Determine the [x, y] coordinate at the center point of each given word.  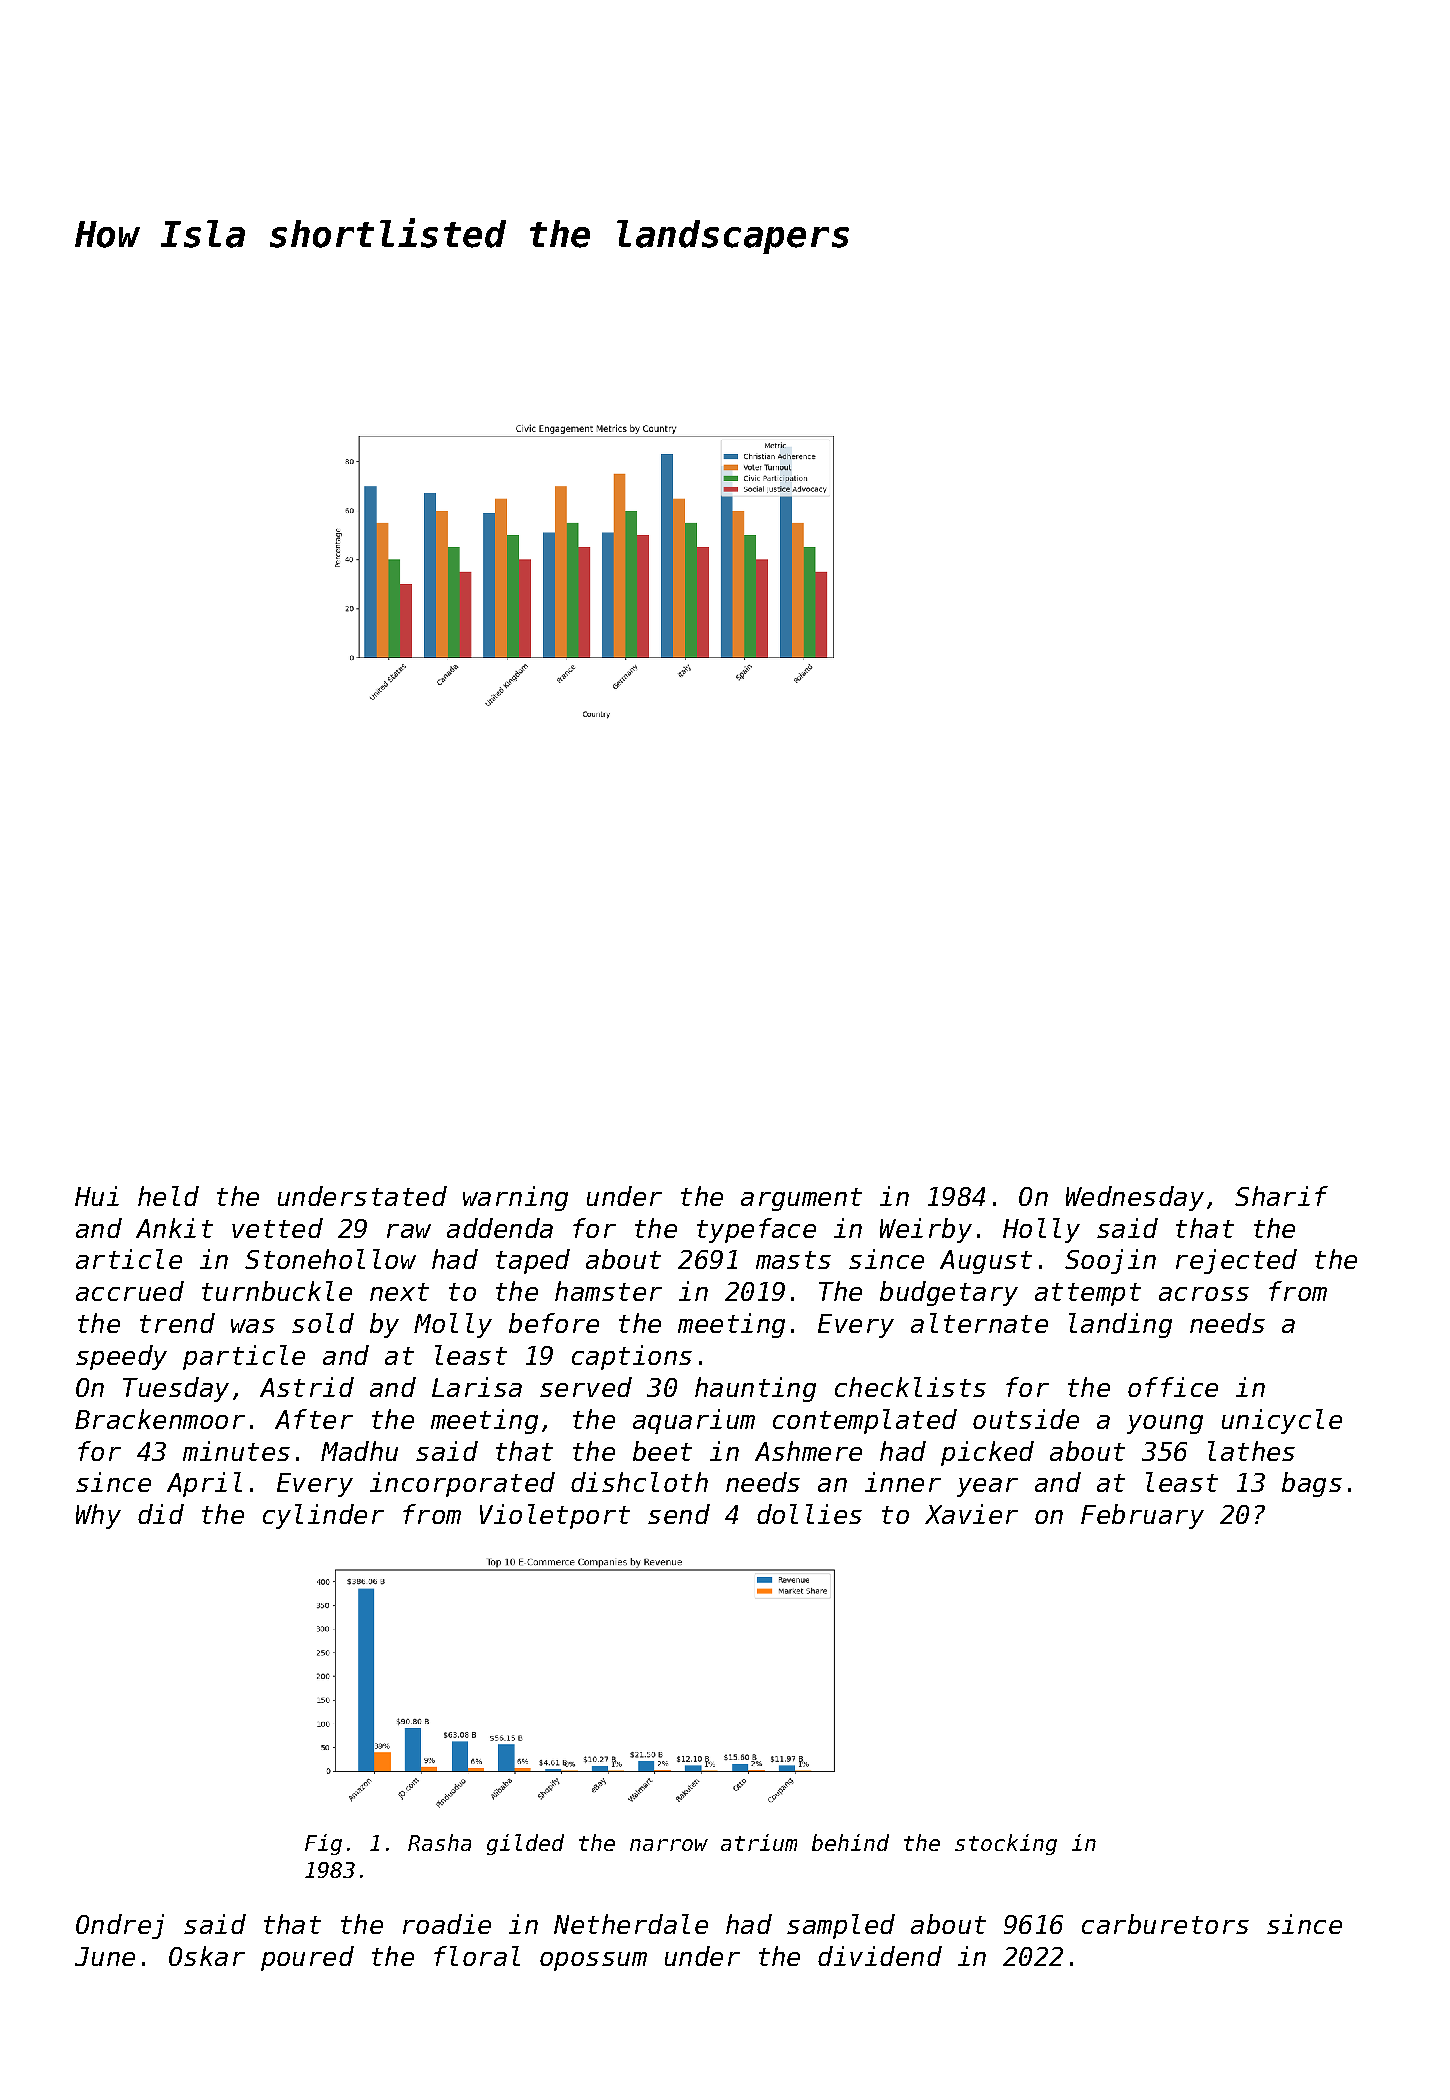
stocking [1006, 1844]
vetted [277, 1228]
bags [1312, 1484]
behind [850, 1842]
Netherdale [631, 1924]
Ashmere [808, 1451]
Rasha [439, 1842]
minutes [236, 1451]
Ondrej [120, 1926]
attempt [1088, 1294]
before [554, 1323]
